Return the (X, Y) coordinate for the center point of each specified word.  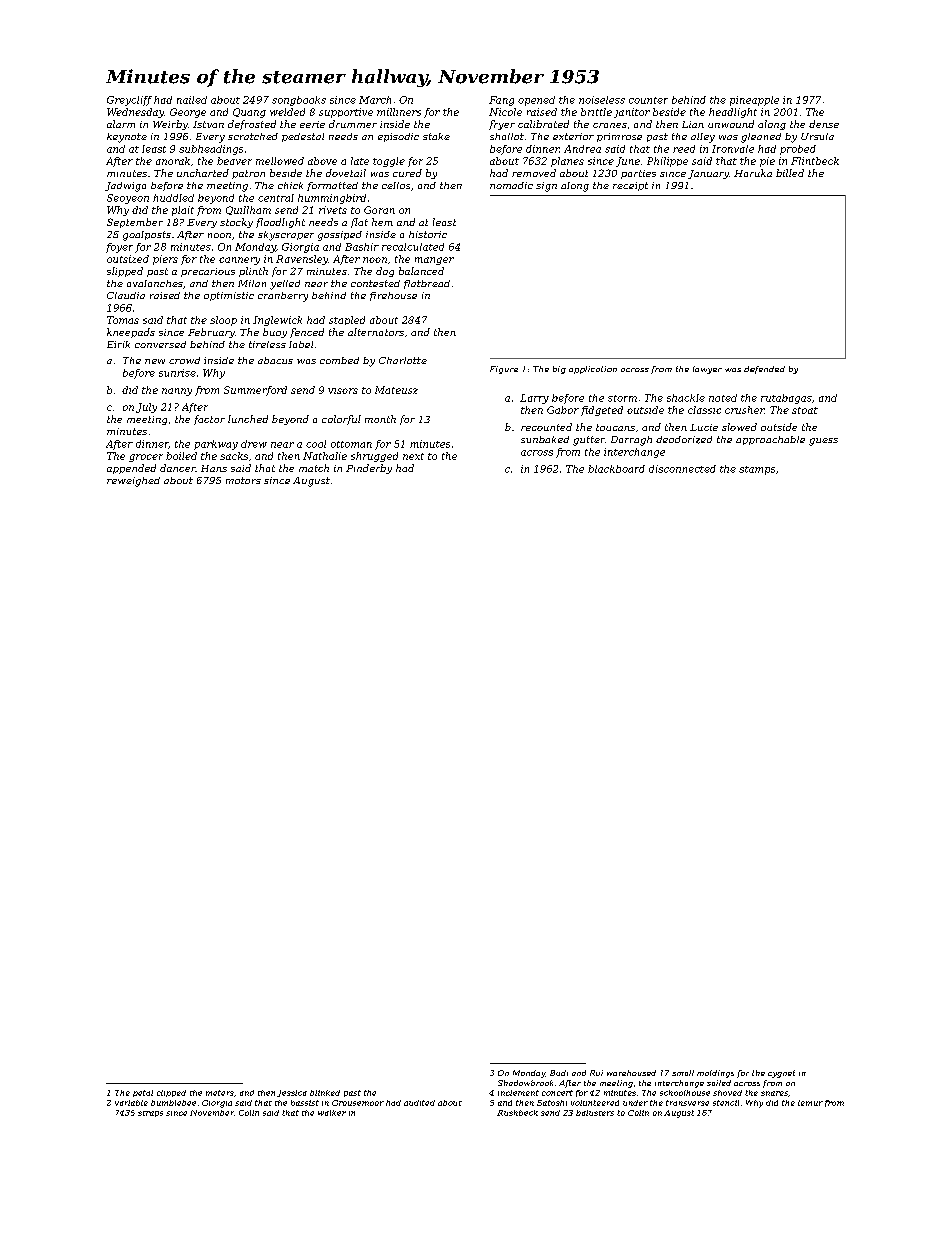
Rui (596, 1073)
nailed (192, 100)
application (593, 370)
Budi (559, 1073)
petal (143, 1093)
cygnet (781, 1074)
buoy (275, 333)
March (375, 100)
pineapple (754, 101)
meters (220, 1093)
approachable (770, 440)
